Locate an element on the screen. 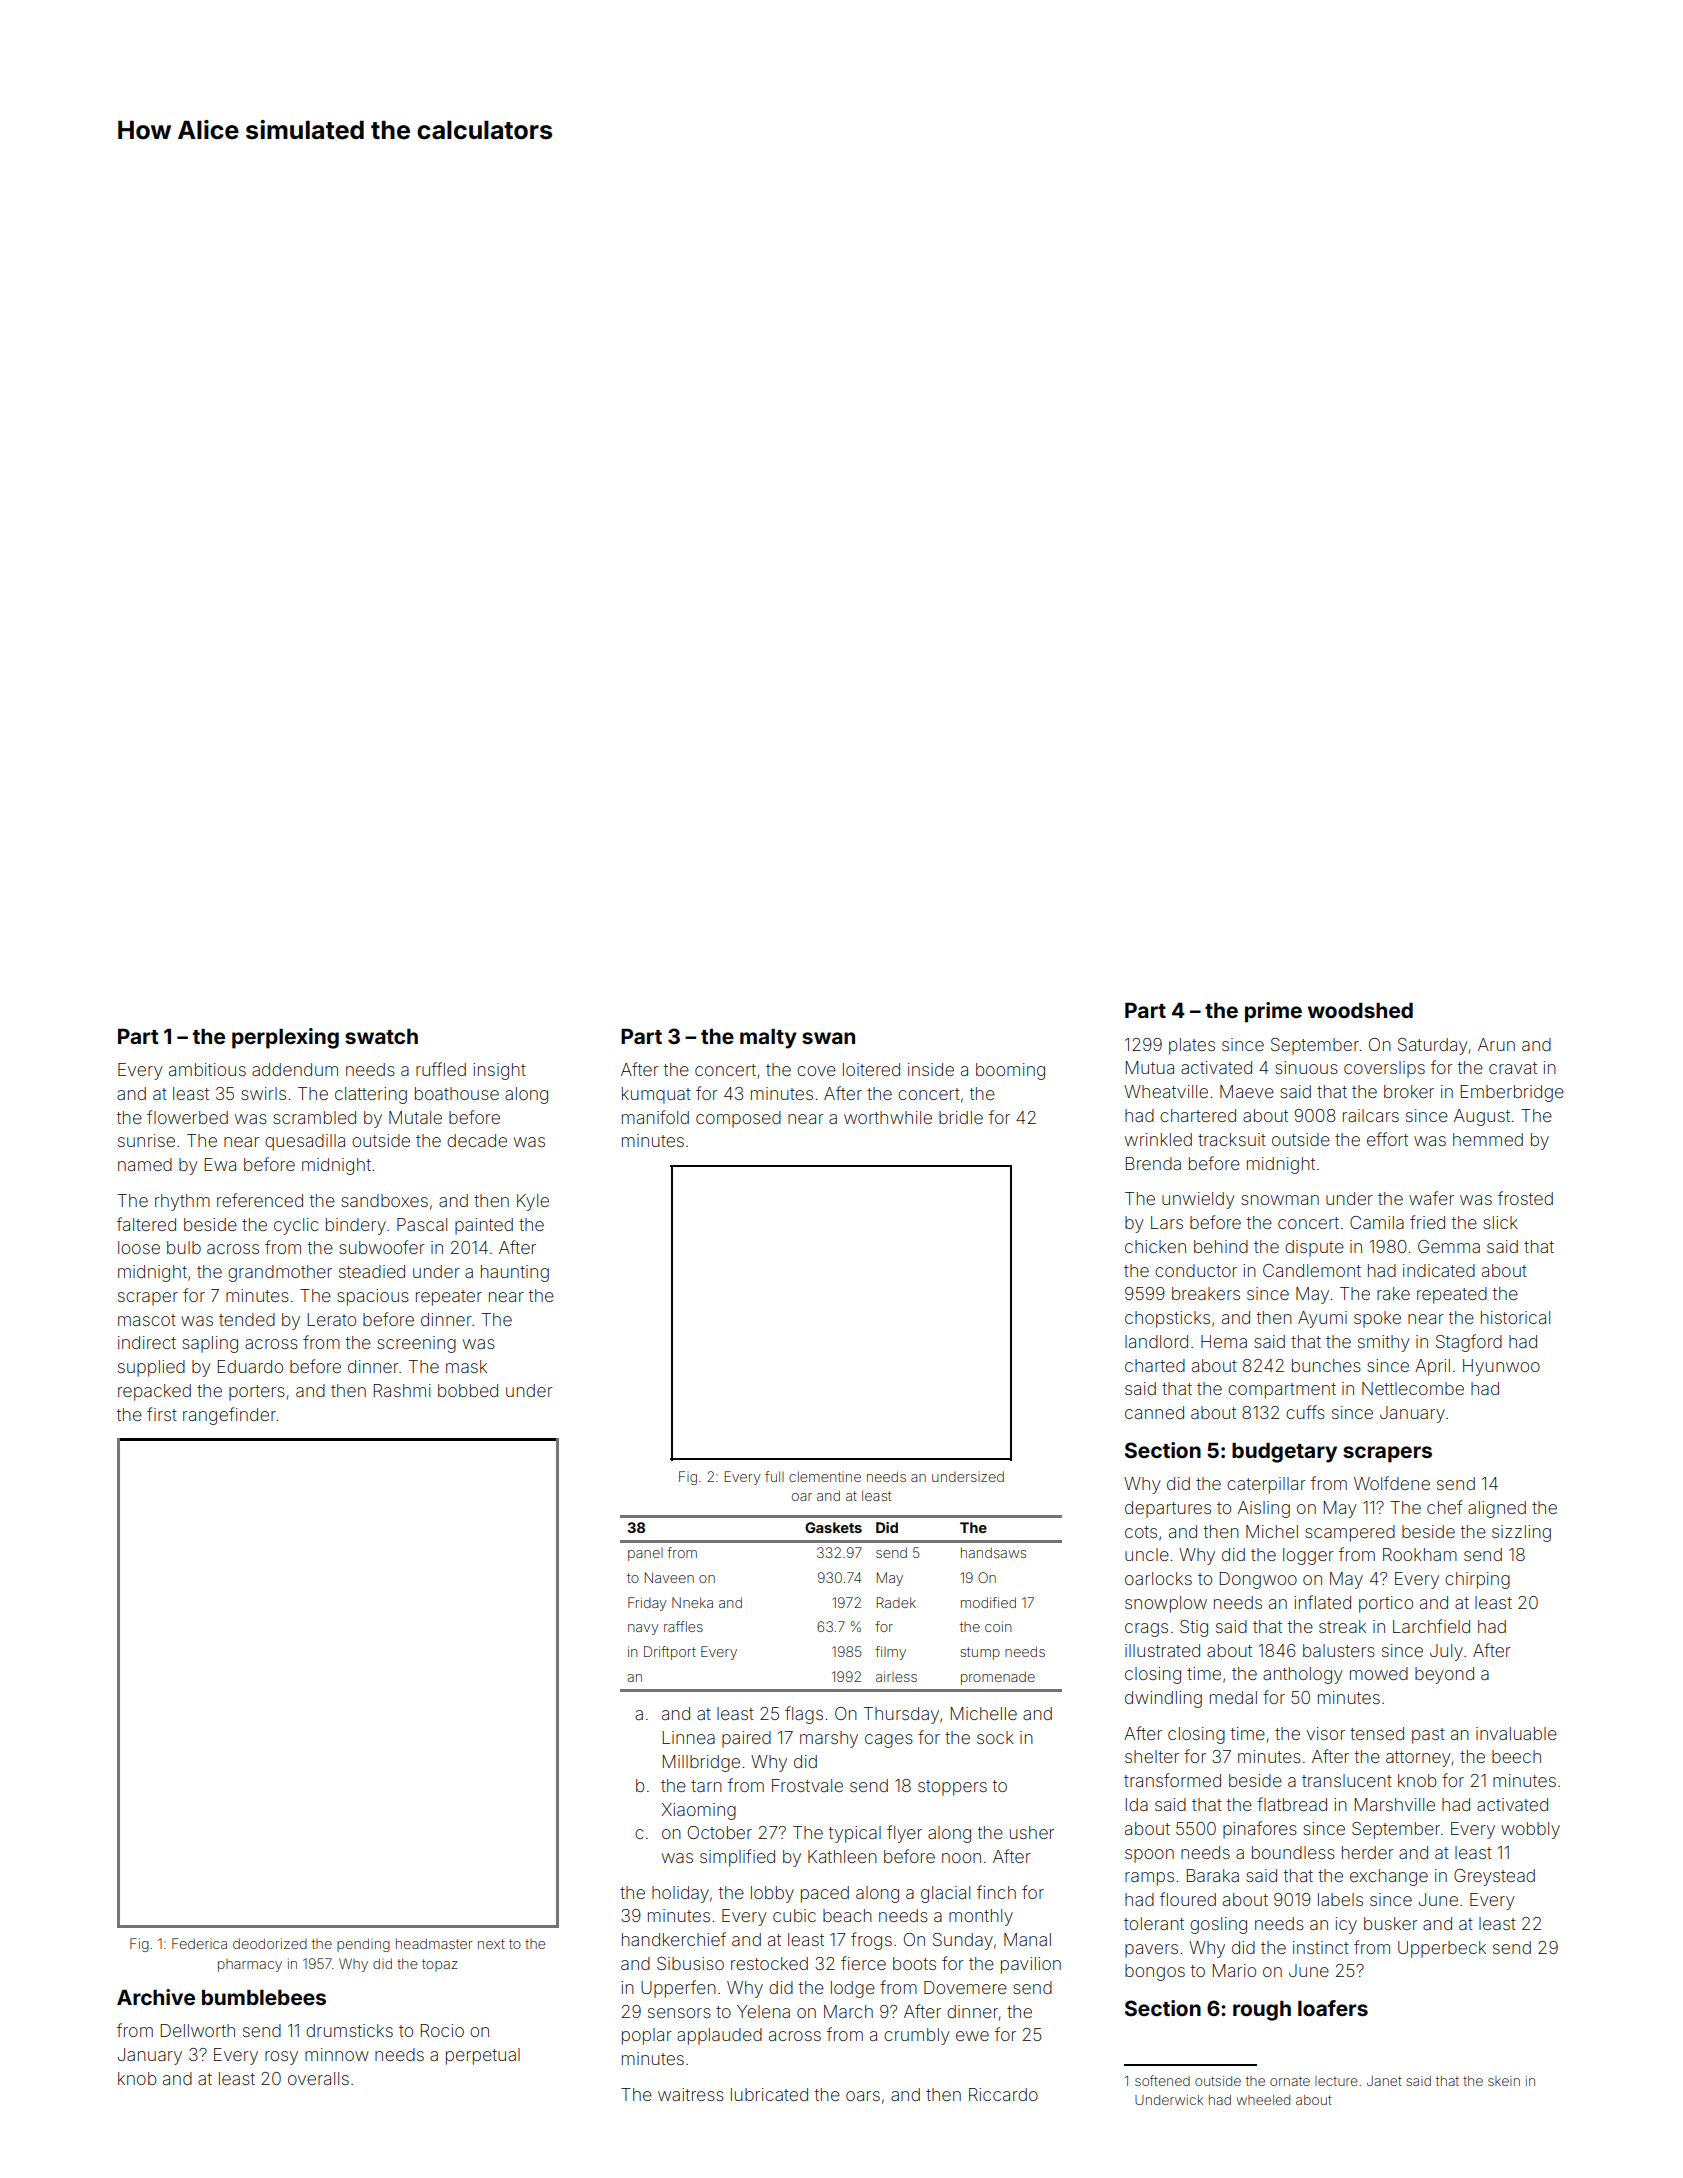 This screenshot has height=2178, width=1683. rangefinder is located at coordinates (229, 1416).
